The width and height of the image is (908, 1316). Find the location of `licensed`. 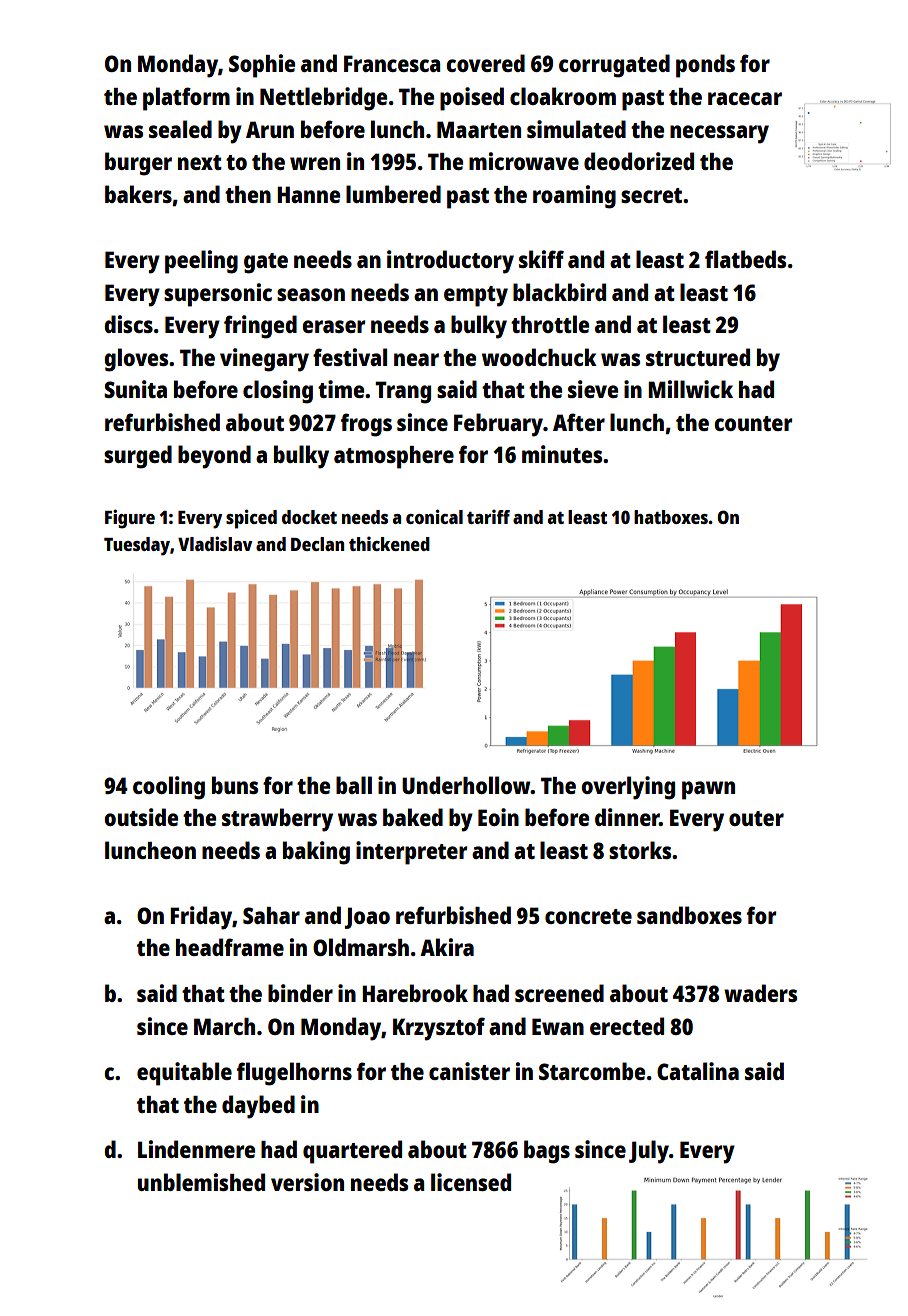

licensed is located at coordinates (471, 1182).
